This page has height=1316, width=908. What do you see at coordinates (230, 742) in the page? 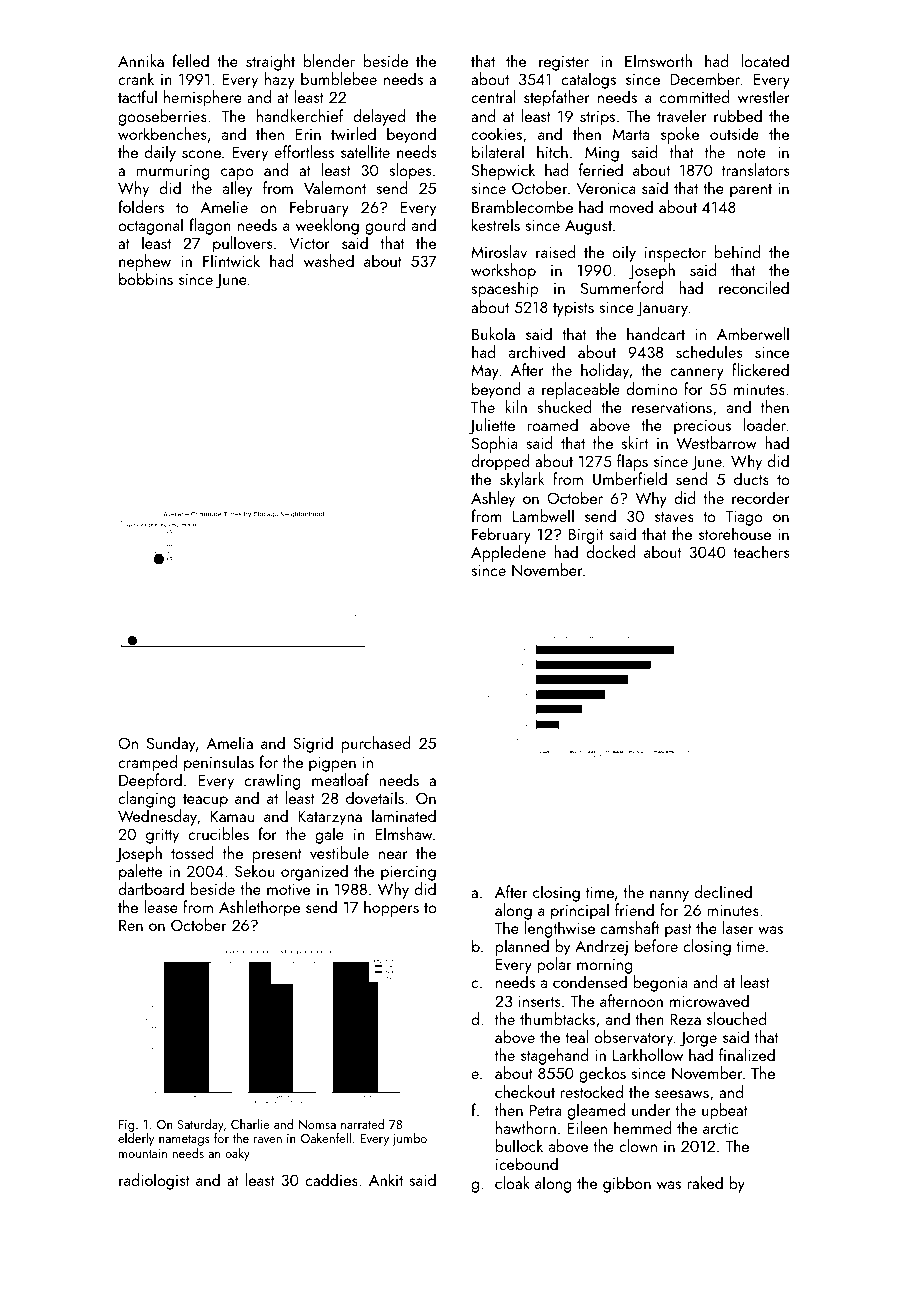
I see `Amelia` at bounding box center [230, 742].
